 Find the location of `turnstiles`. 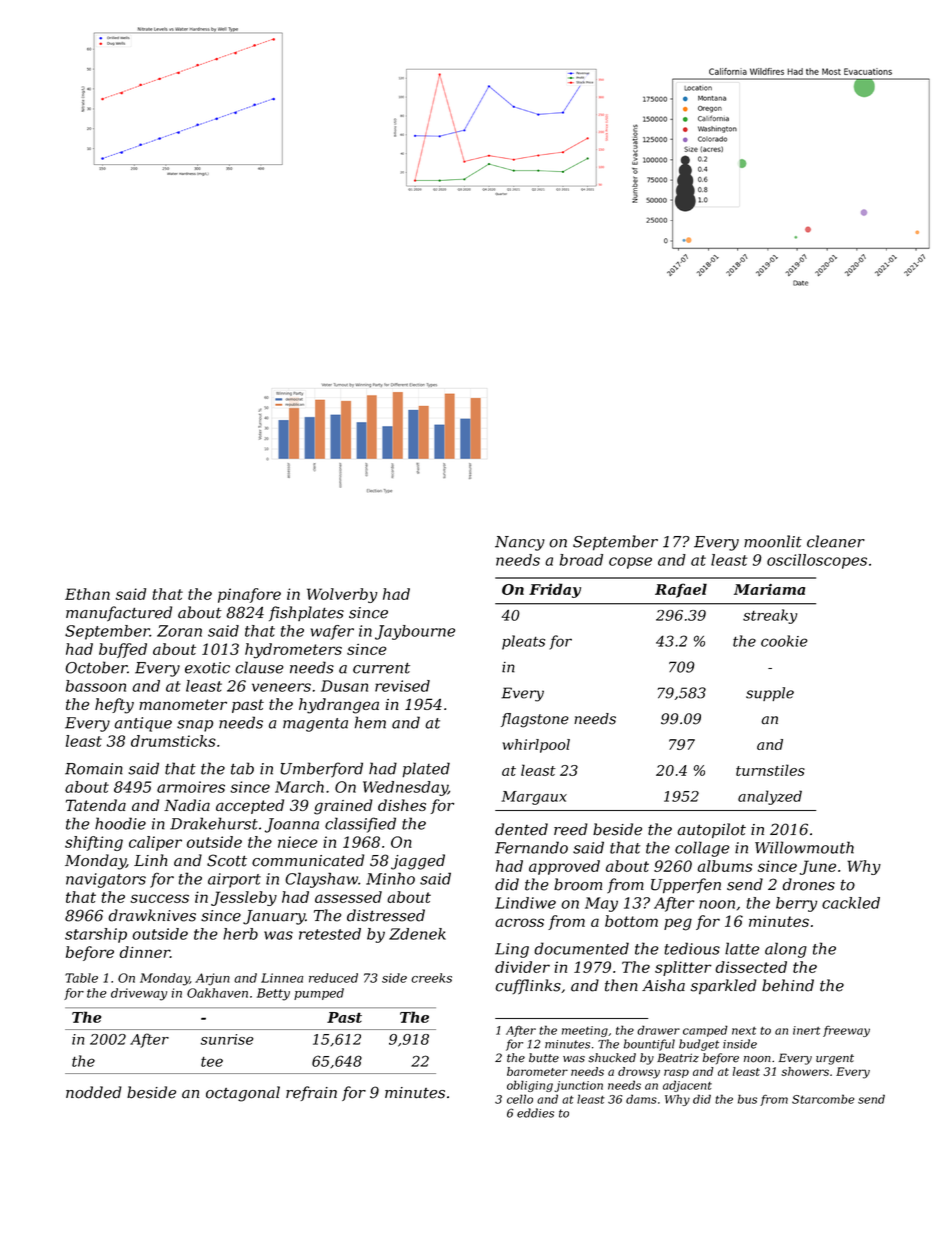

turnstiles is located at coordinates (770, 770).
